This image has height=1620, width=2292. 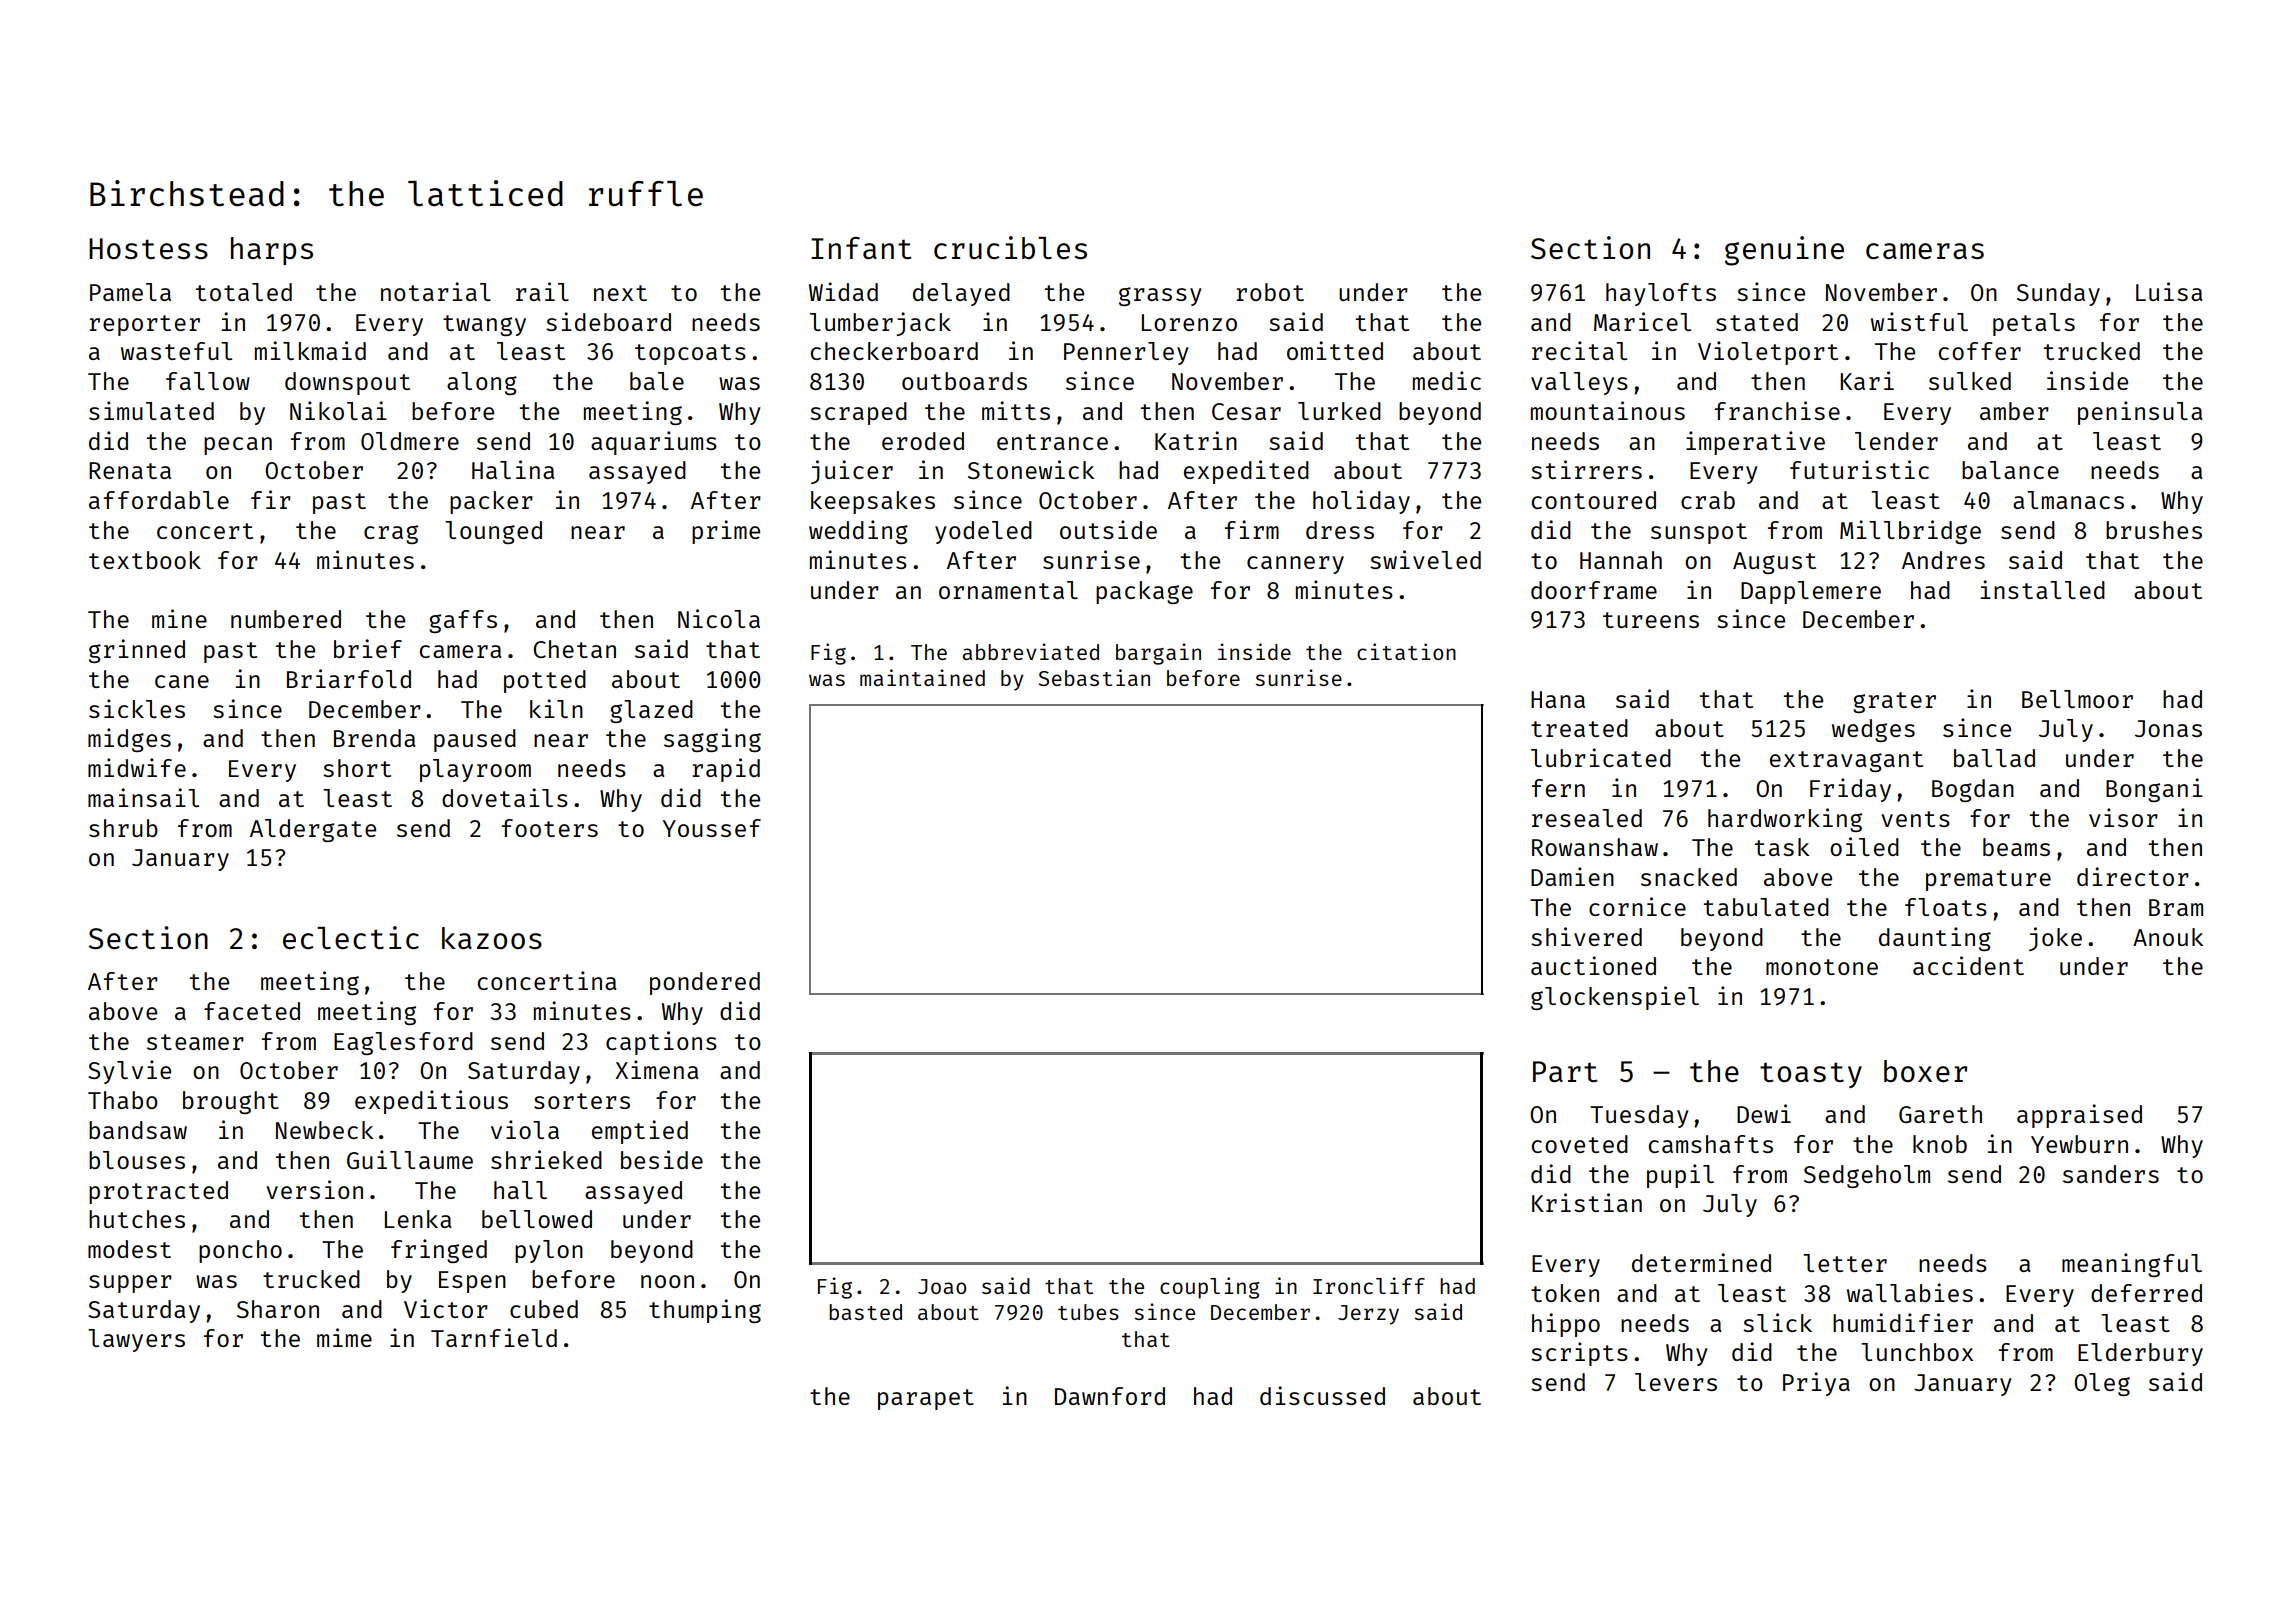 I want to click on Hostess, so click(x=148, y=248).
